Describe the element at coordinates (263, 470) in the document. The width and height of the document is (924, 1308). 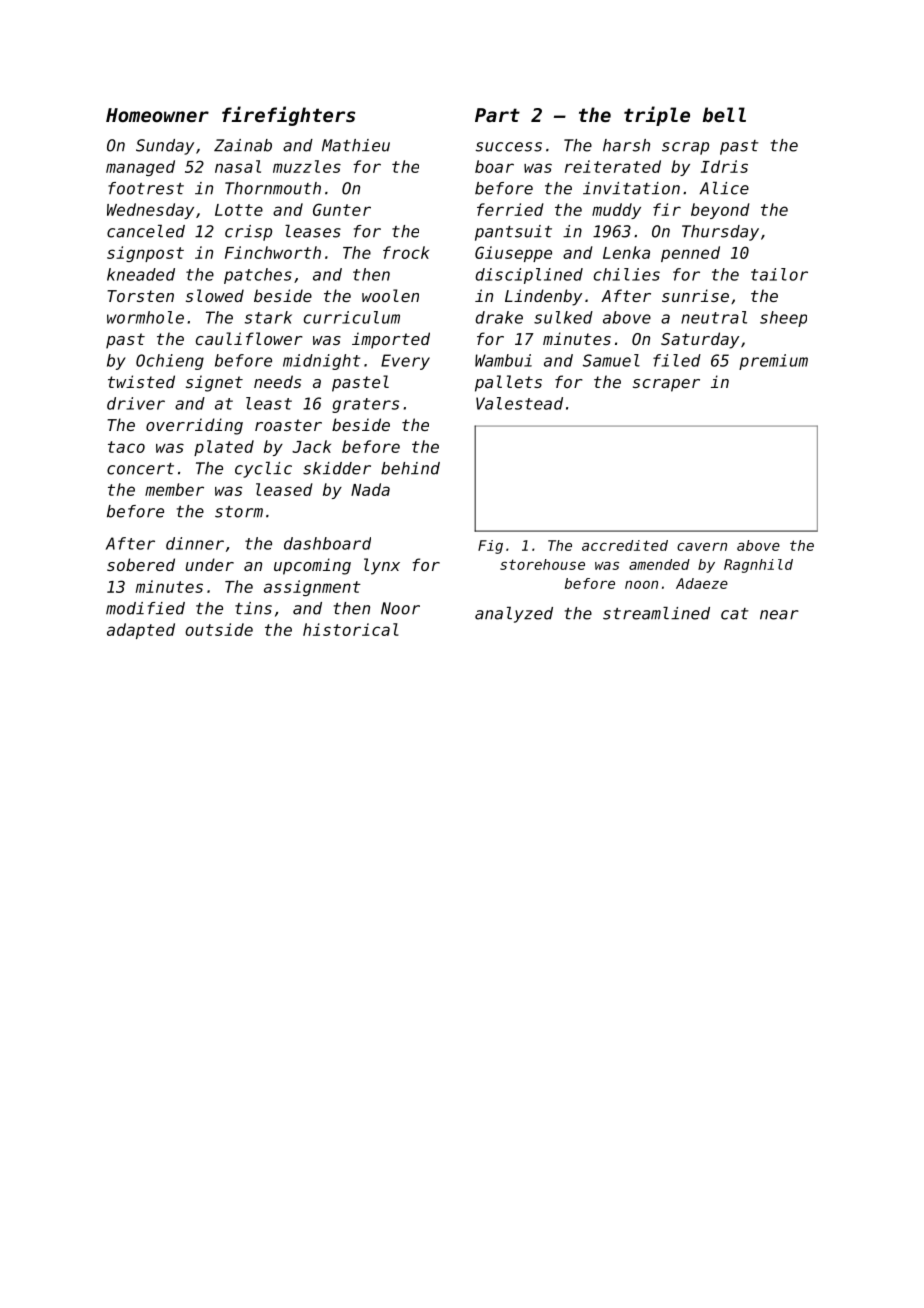
I see `cyclic` at that location.
